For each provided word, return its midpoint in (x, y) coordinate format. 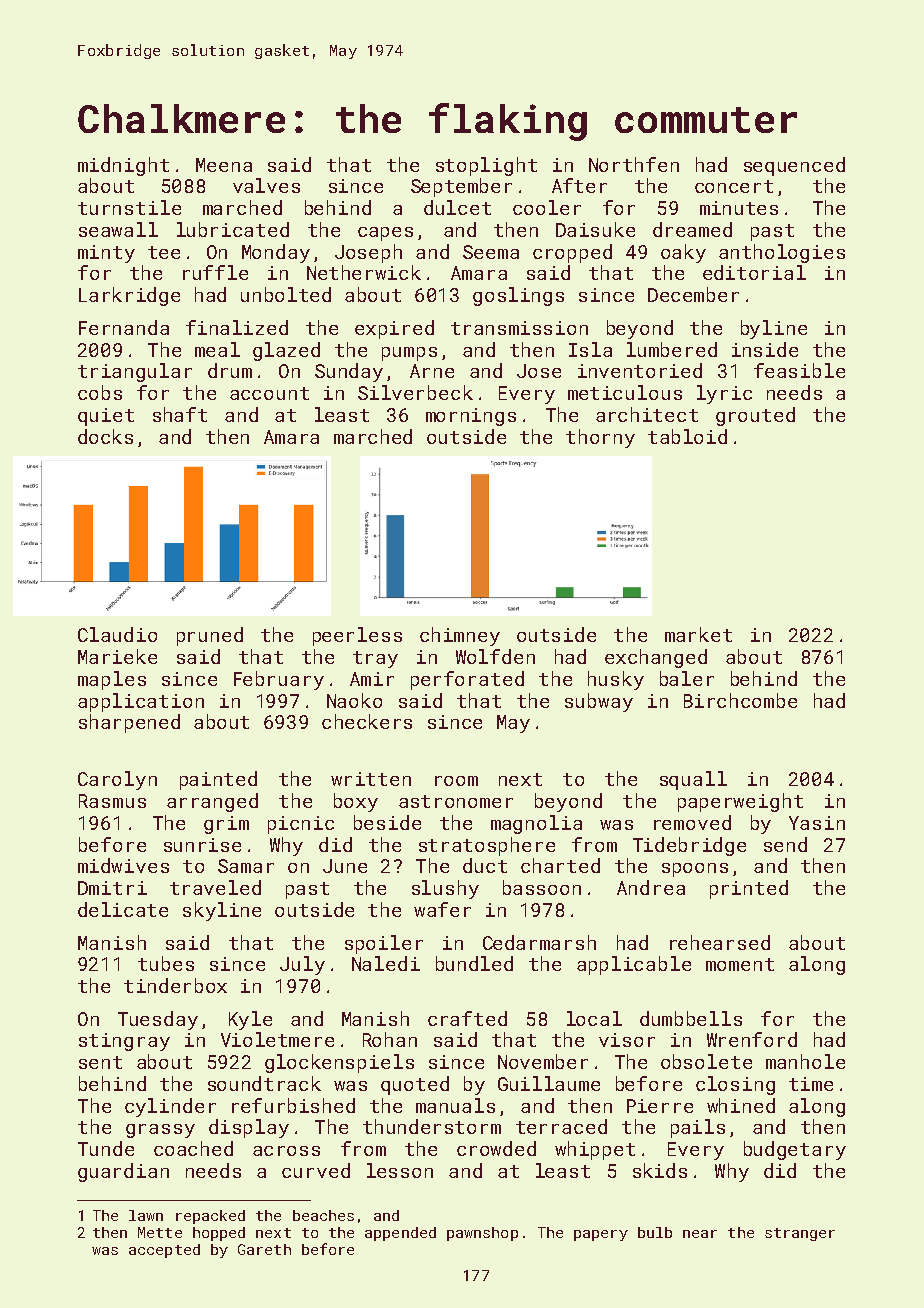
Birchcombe (740, 700)
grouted (755, 416)
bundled (474, 963)
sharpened (129, 723)
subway (599, 702)
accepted (164, 1251)
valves (266, 185)
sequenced (794, 166)
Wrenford (752, 1039)
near (700, 1234)
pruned (210, 636)
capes (385, 234)
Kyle (250, 1020)
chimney (460, 636)
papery (601, 1235)
